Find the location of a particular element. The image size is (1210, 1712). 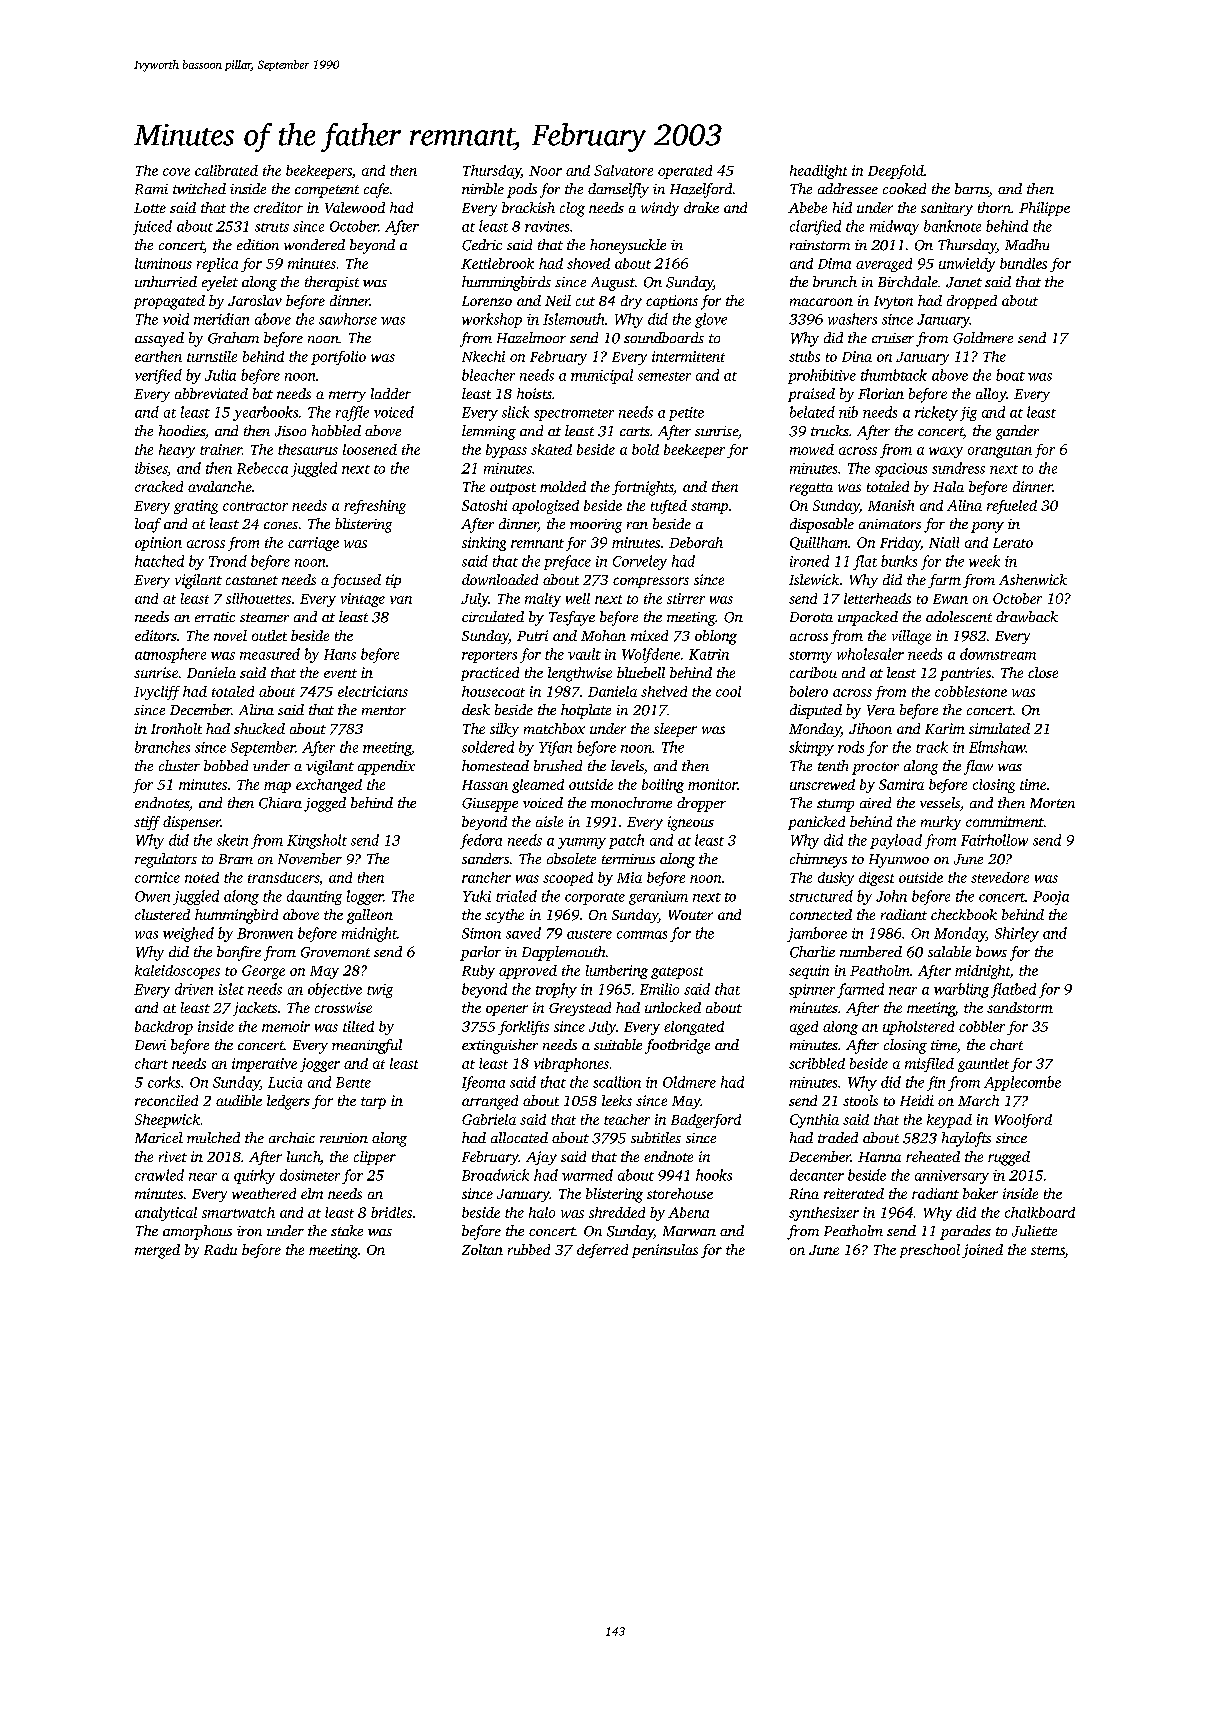

Zoltan is located at coordinates (482, 1249).
